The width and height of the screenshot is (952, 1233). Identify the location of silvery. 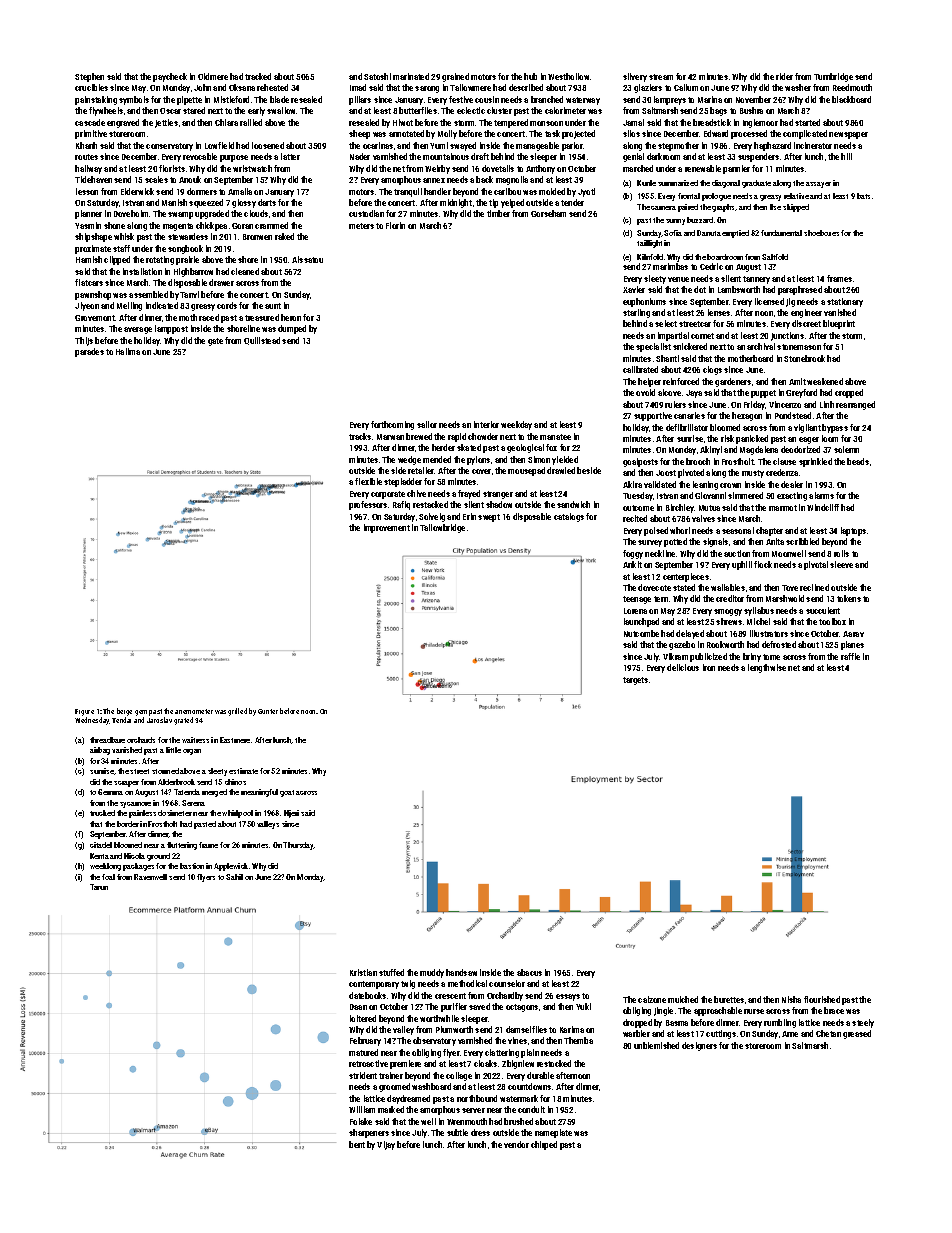
(635, 77).
